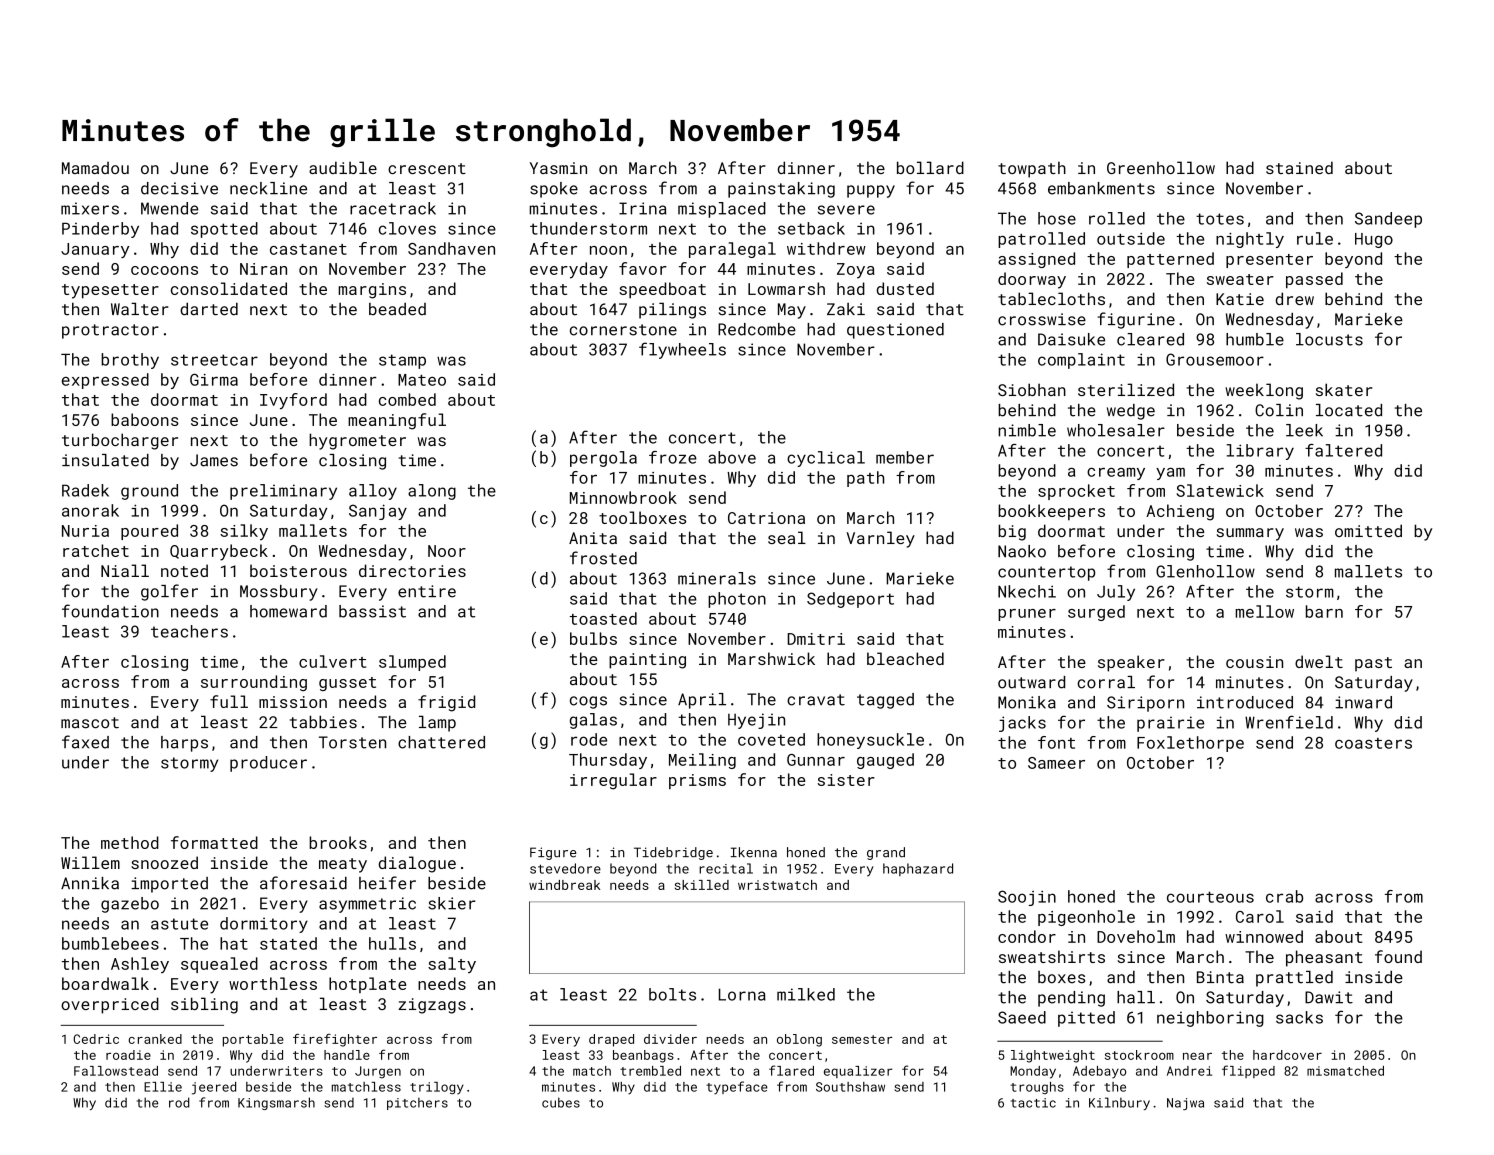 This image has width=1494, height=1155. I want to click on Pinderby, so click(100, 230).
